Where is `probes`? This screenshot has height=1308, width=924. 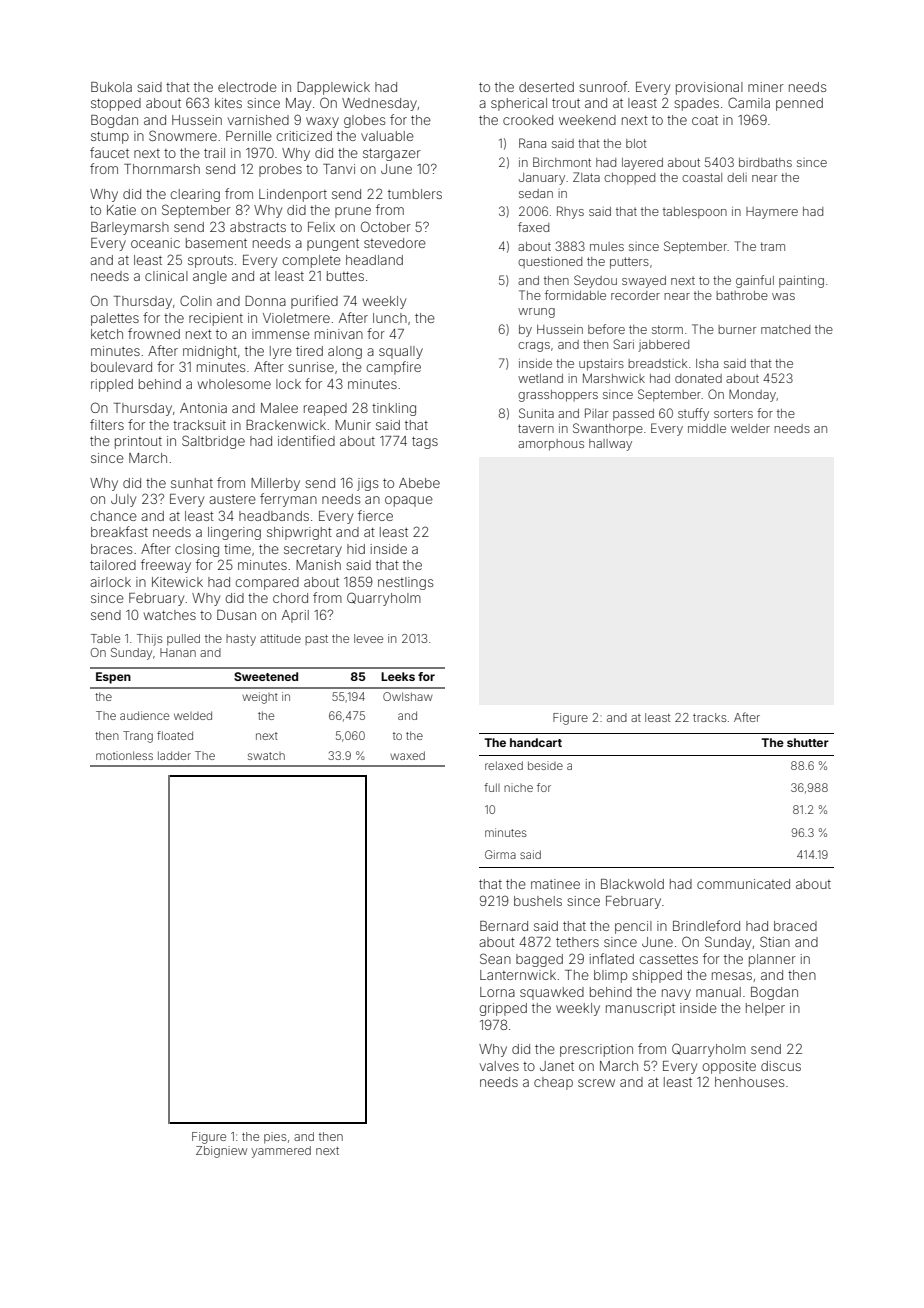
probes is located at coordinates (280, 170).
